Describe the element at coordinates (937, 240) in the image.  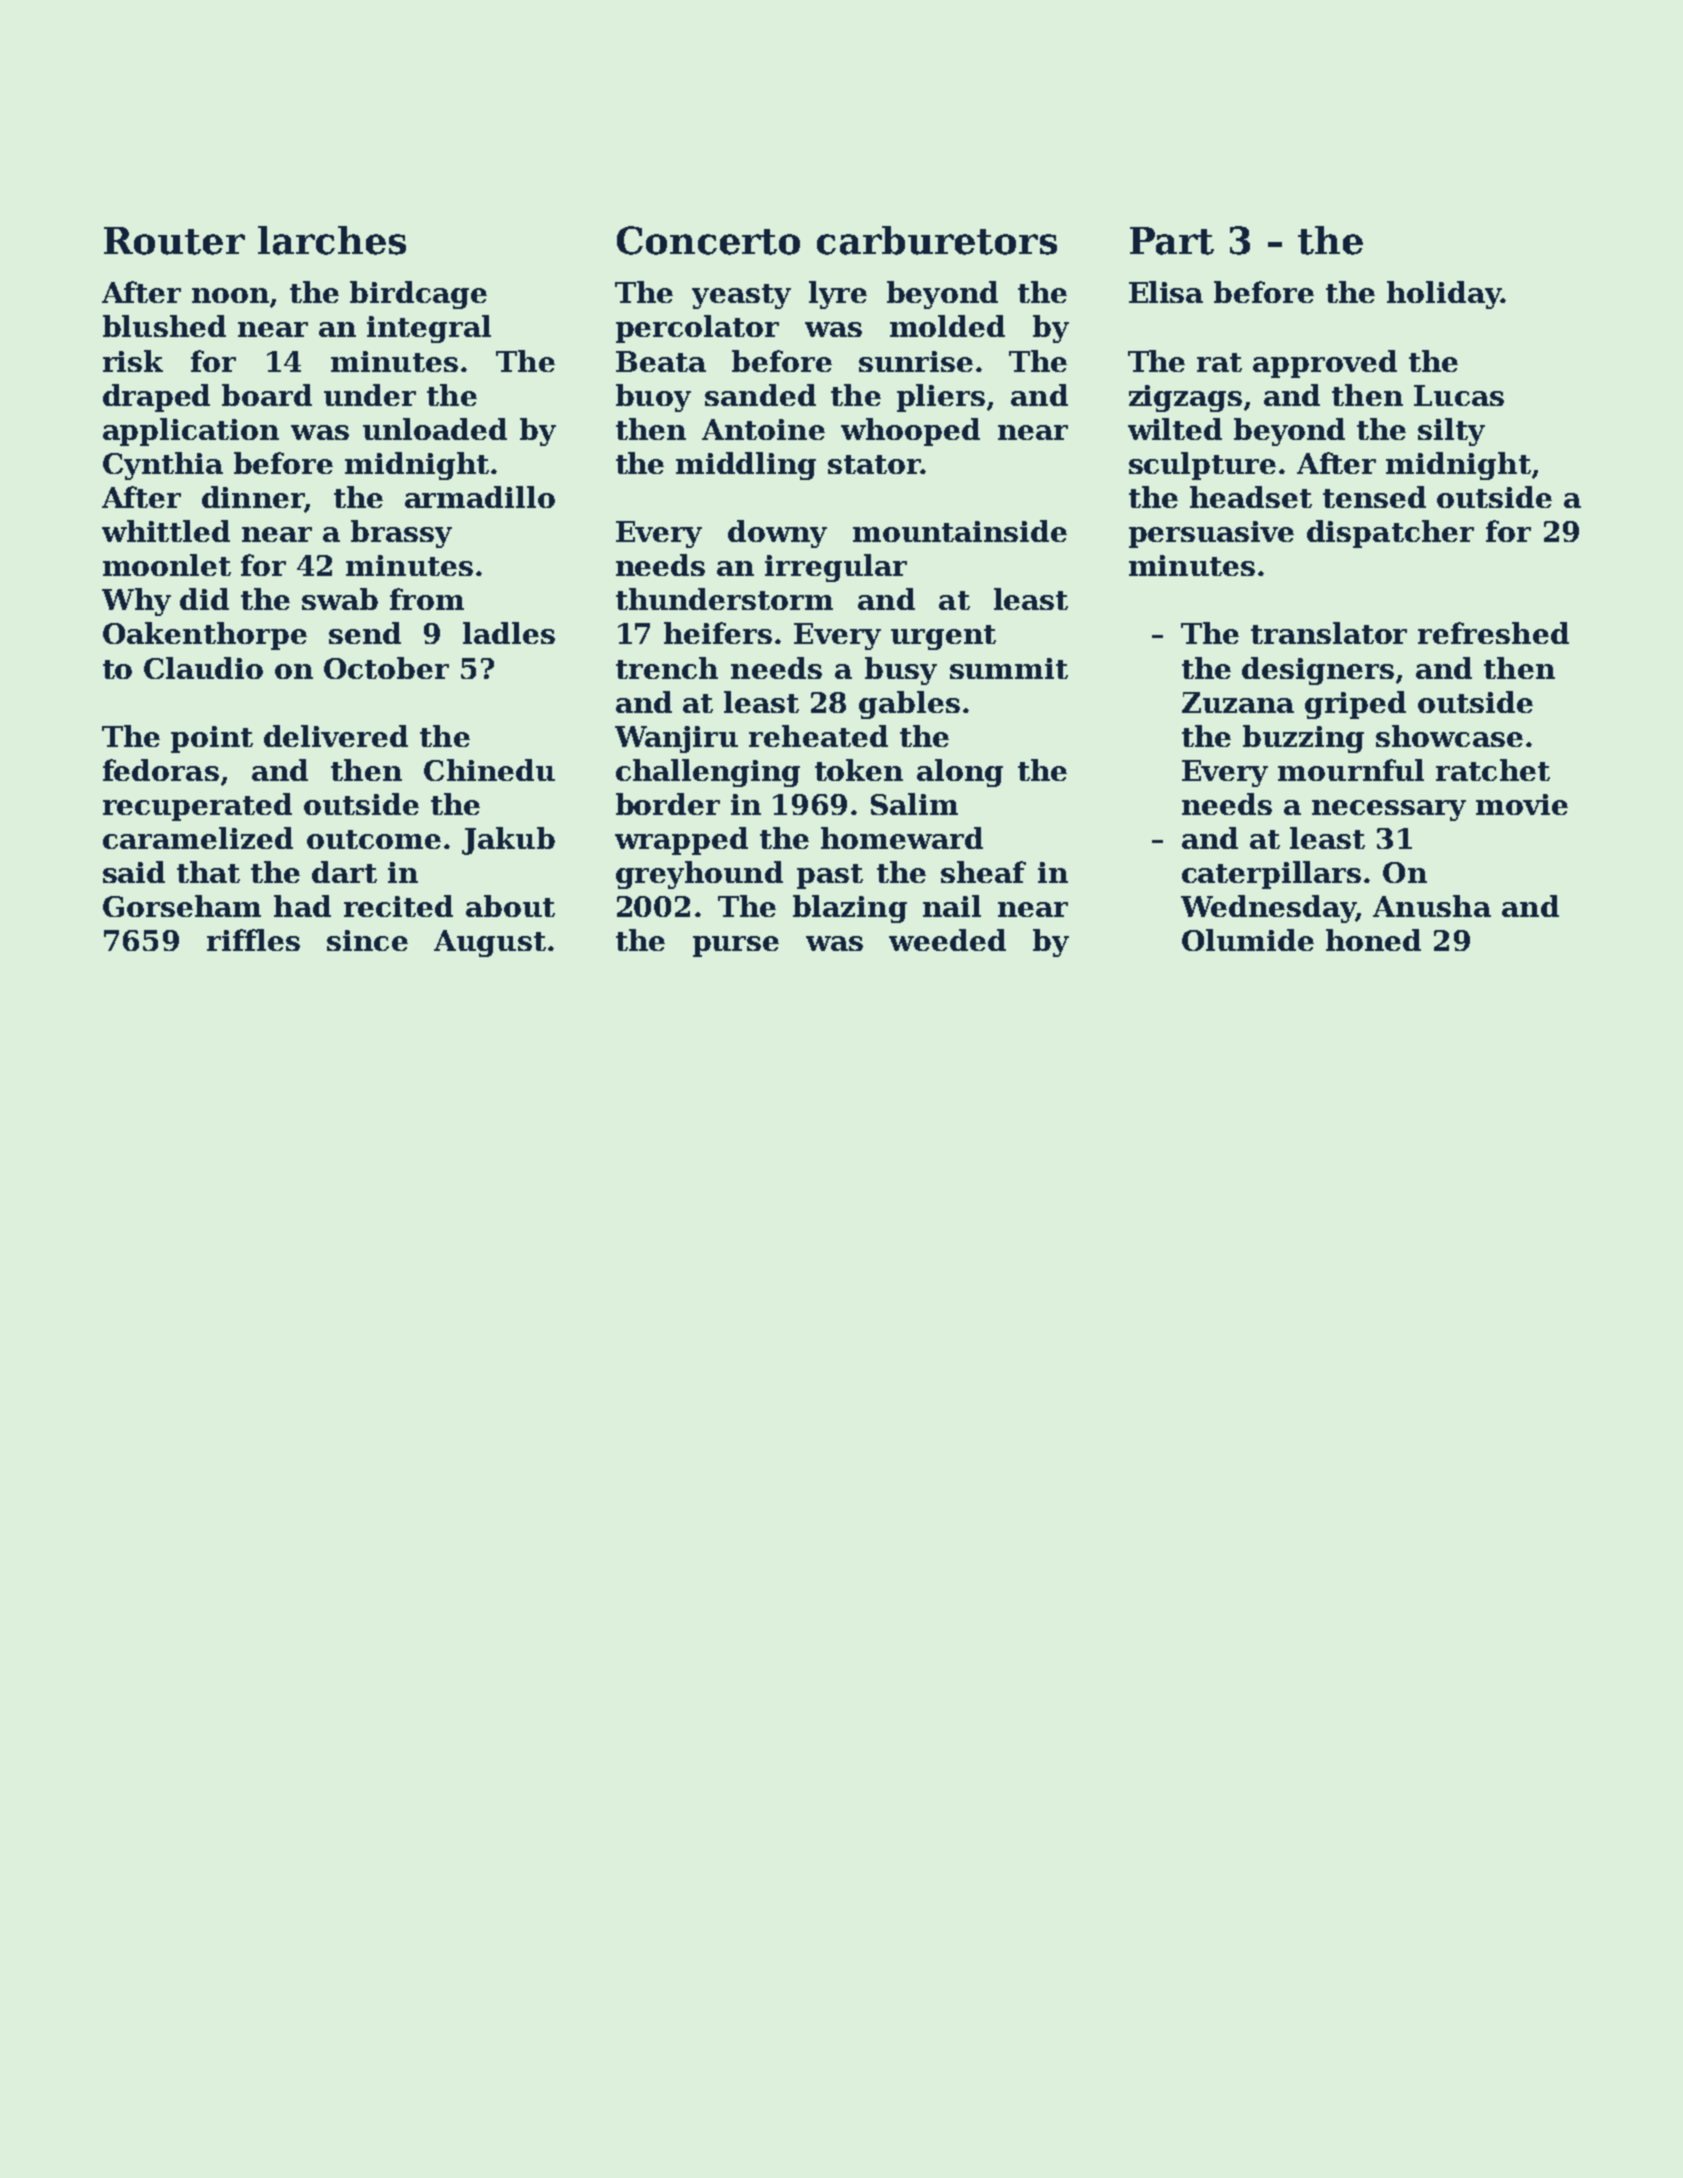
I see `carburetors` at that location.
